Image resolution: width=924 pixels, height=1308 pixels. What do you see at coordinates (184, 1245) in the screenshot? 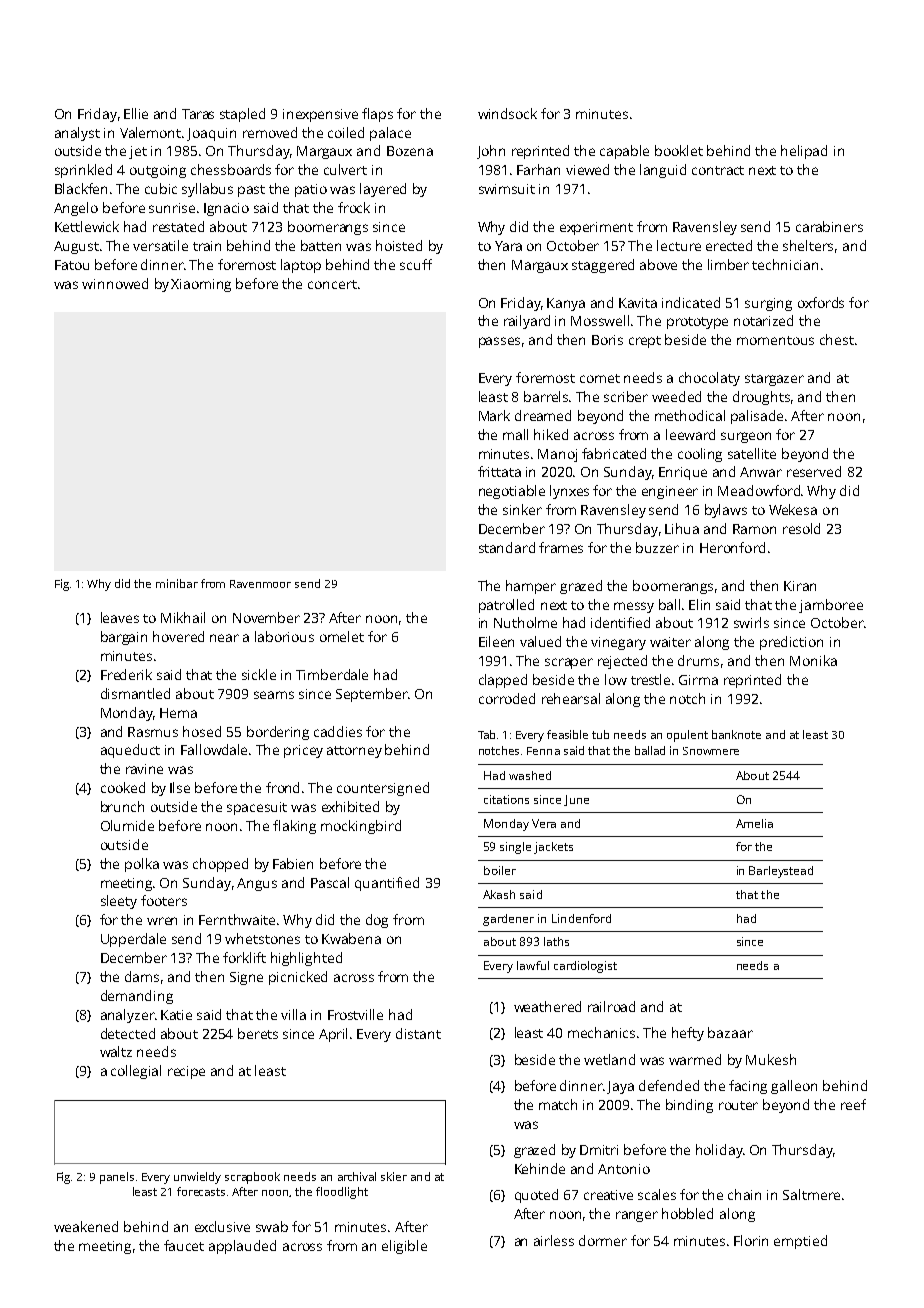
I see `faucet` at bounding box center [184, 1245].
